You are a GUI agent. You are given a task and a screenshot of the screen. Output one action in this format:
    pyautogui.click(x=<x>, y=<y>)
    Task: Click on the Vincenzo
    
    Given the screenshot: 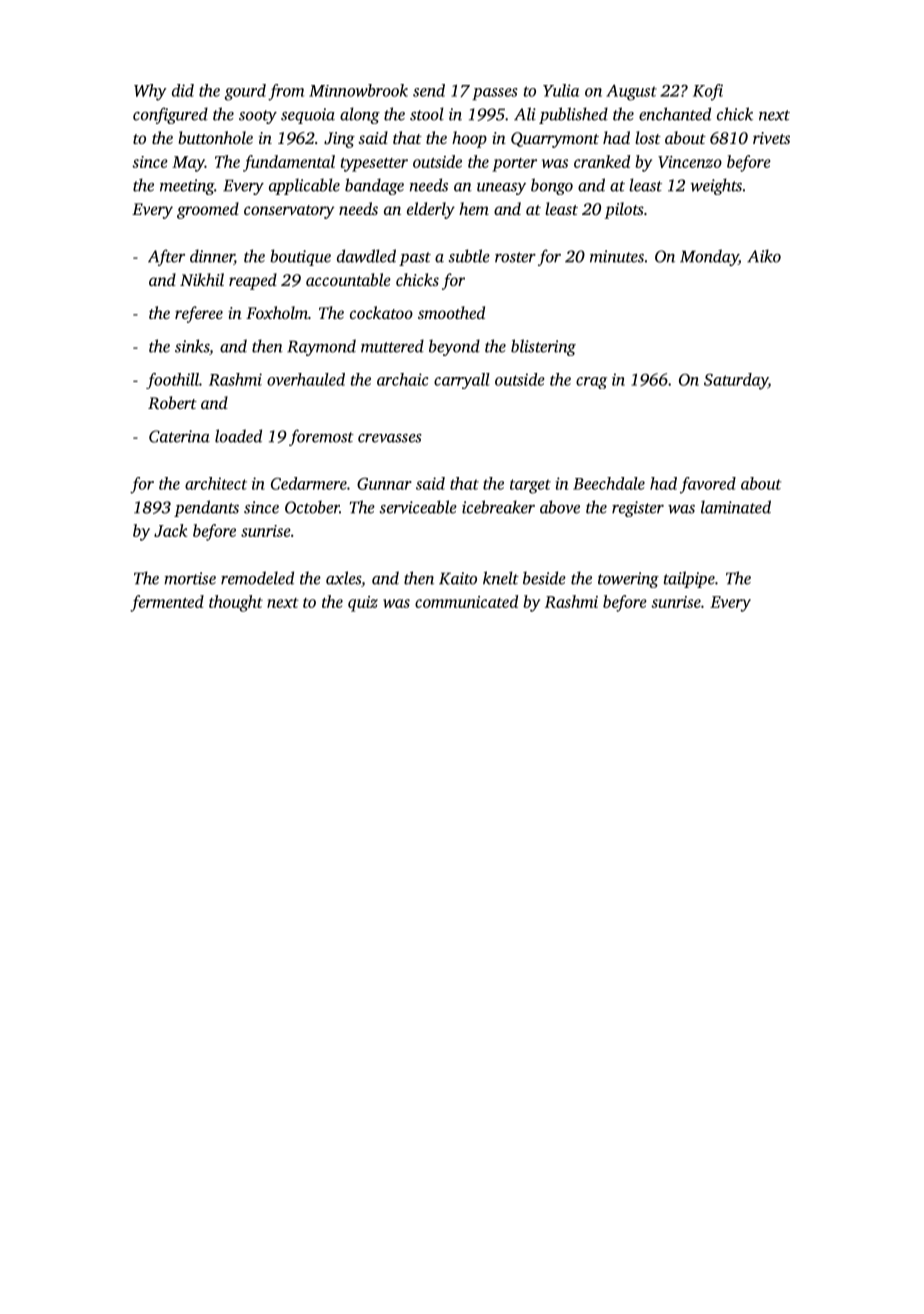 What is the action you would take?
    pyautogui.click(x=690, y=162)
